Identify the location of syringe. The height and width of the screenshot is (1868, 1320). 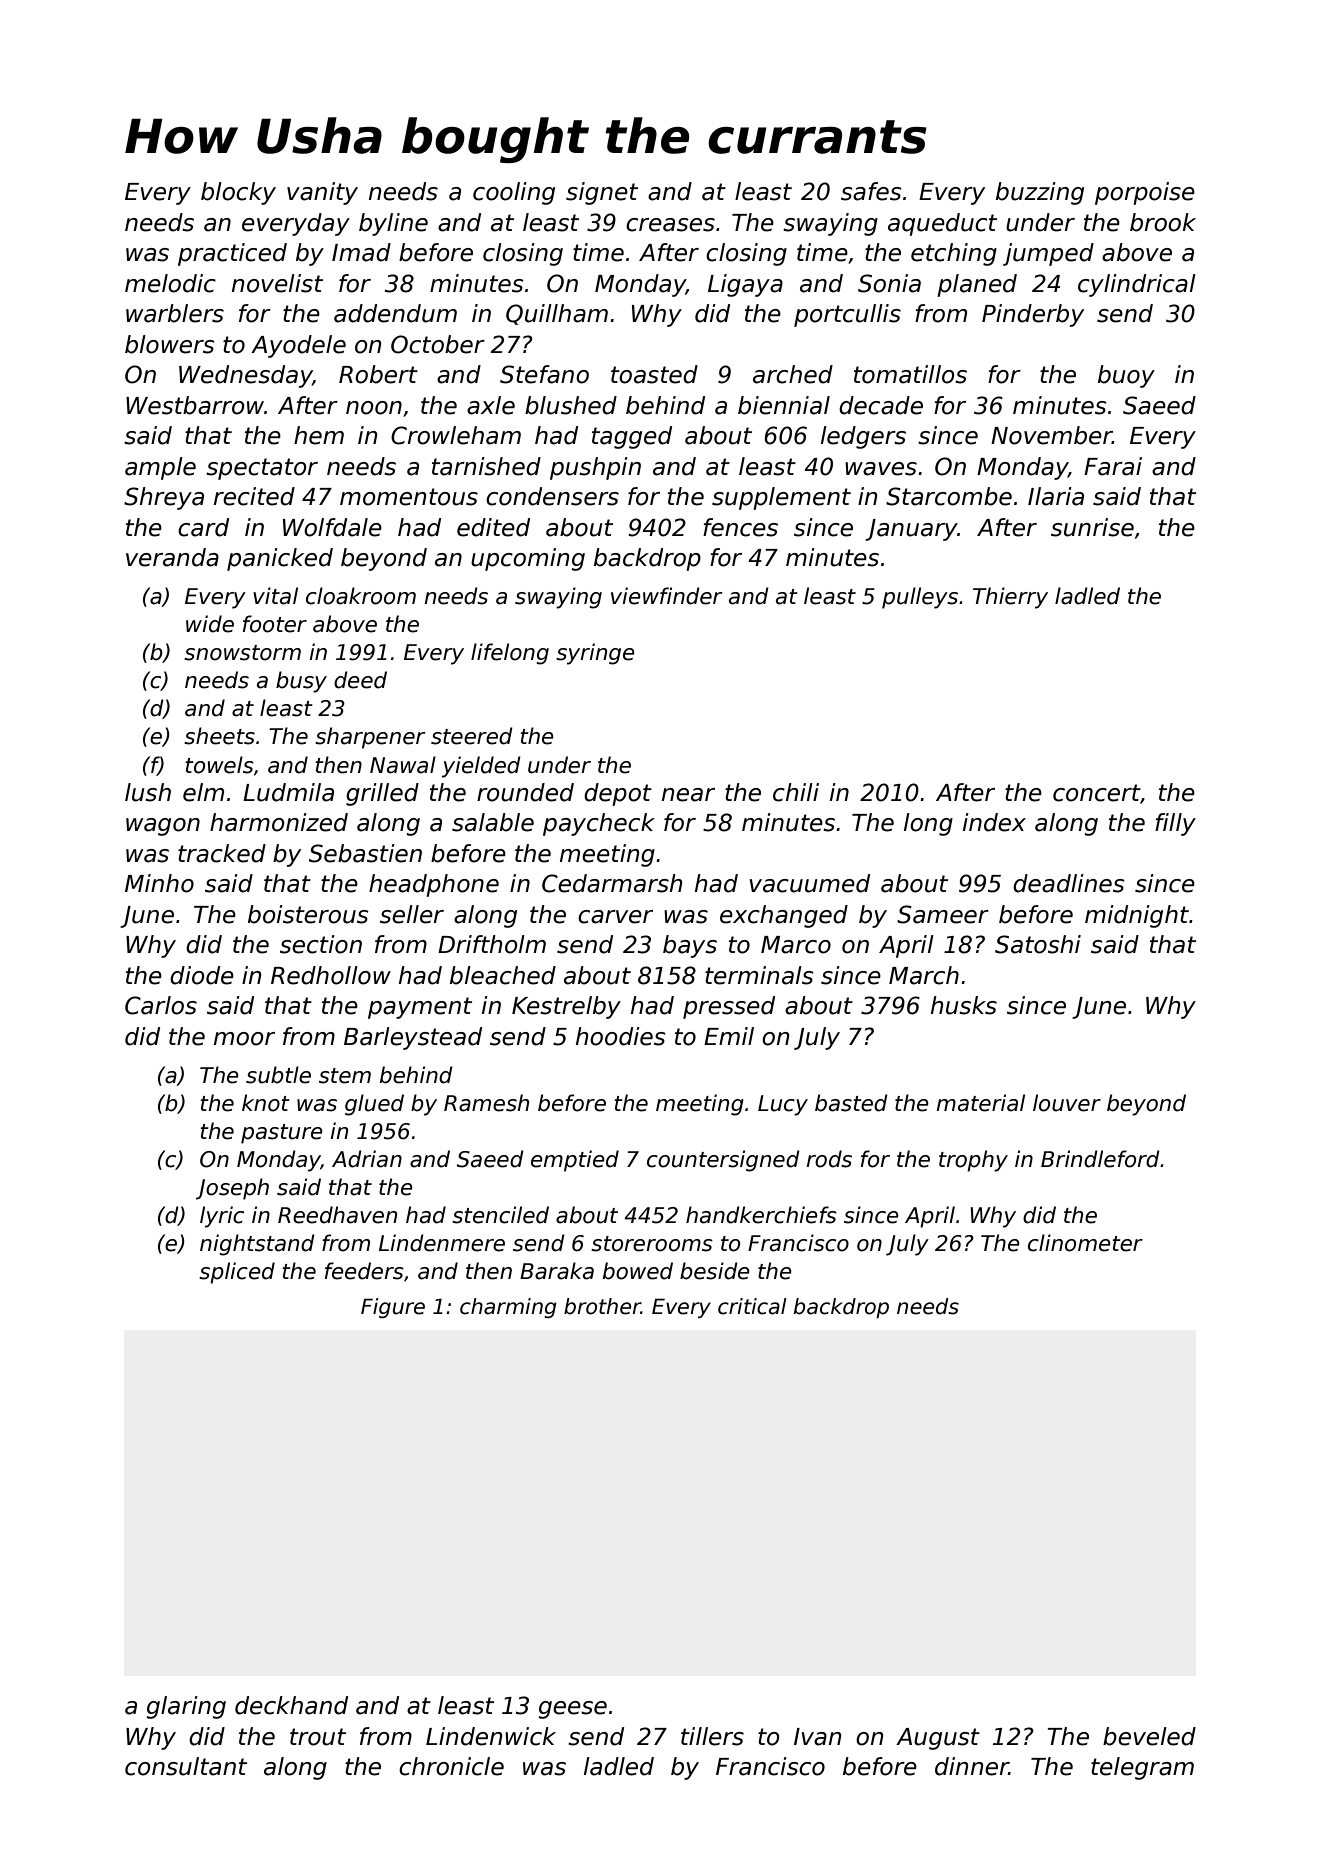
(595, 654).
